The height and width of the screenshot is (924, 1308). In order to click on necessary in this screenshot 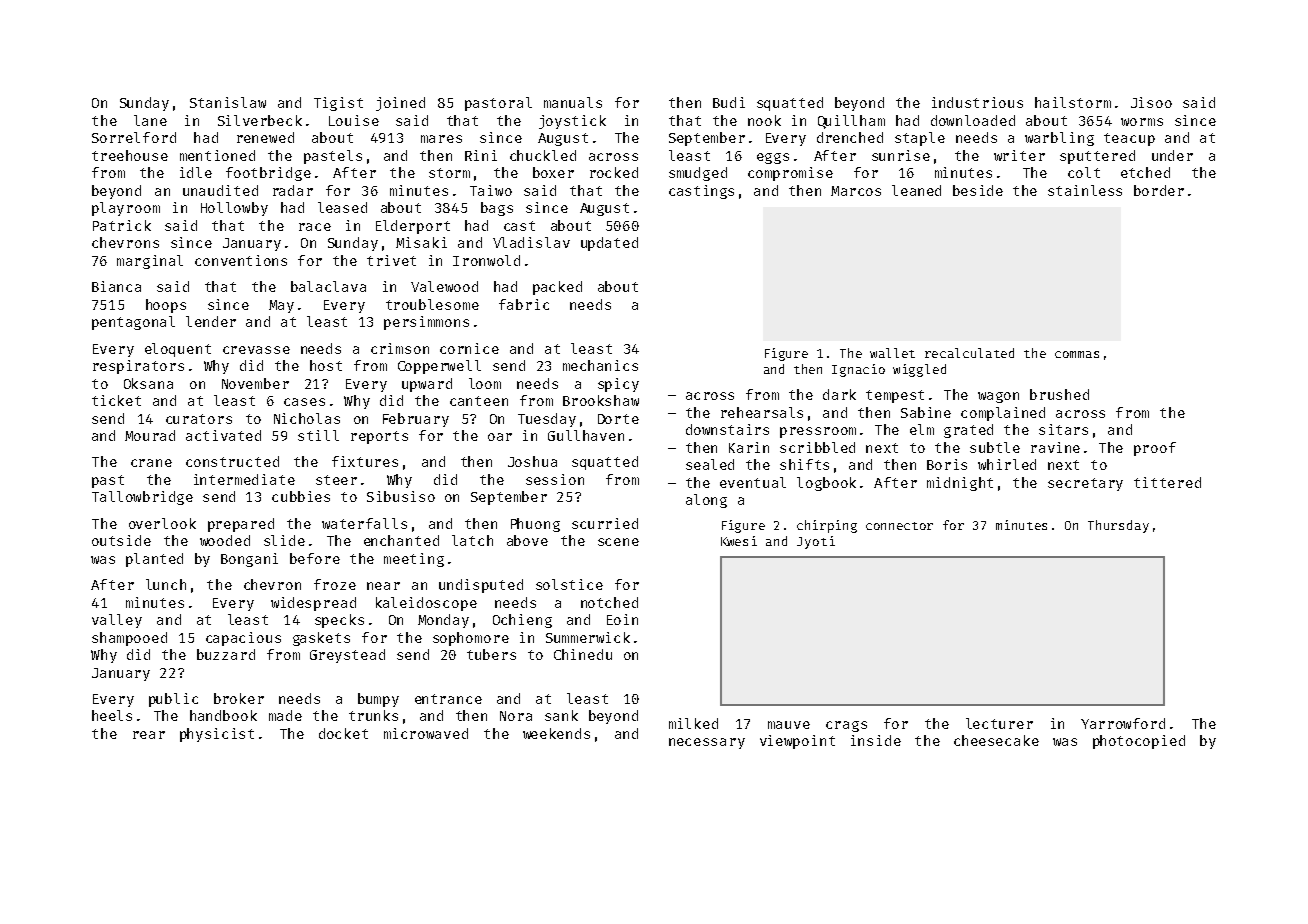, I will do `click(707, 743)`.
